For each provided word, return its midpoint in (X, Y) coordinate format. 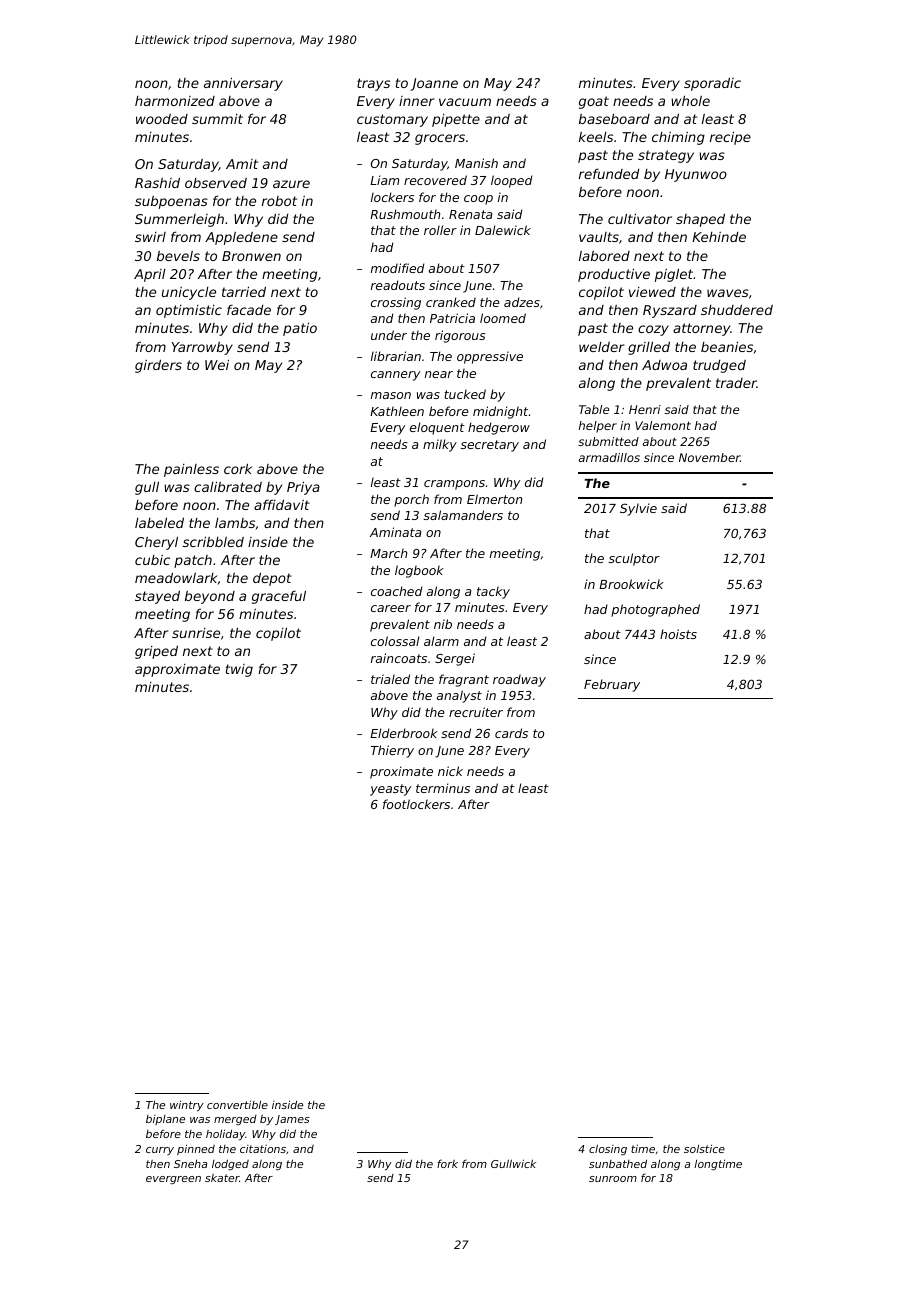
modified (397, 268)
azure (291, 184)
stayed (157, 597)
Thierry (392, 751)
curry (160, 1151)
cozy (653, 330)
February (612, 685)
